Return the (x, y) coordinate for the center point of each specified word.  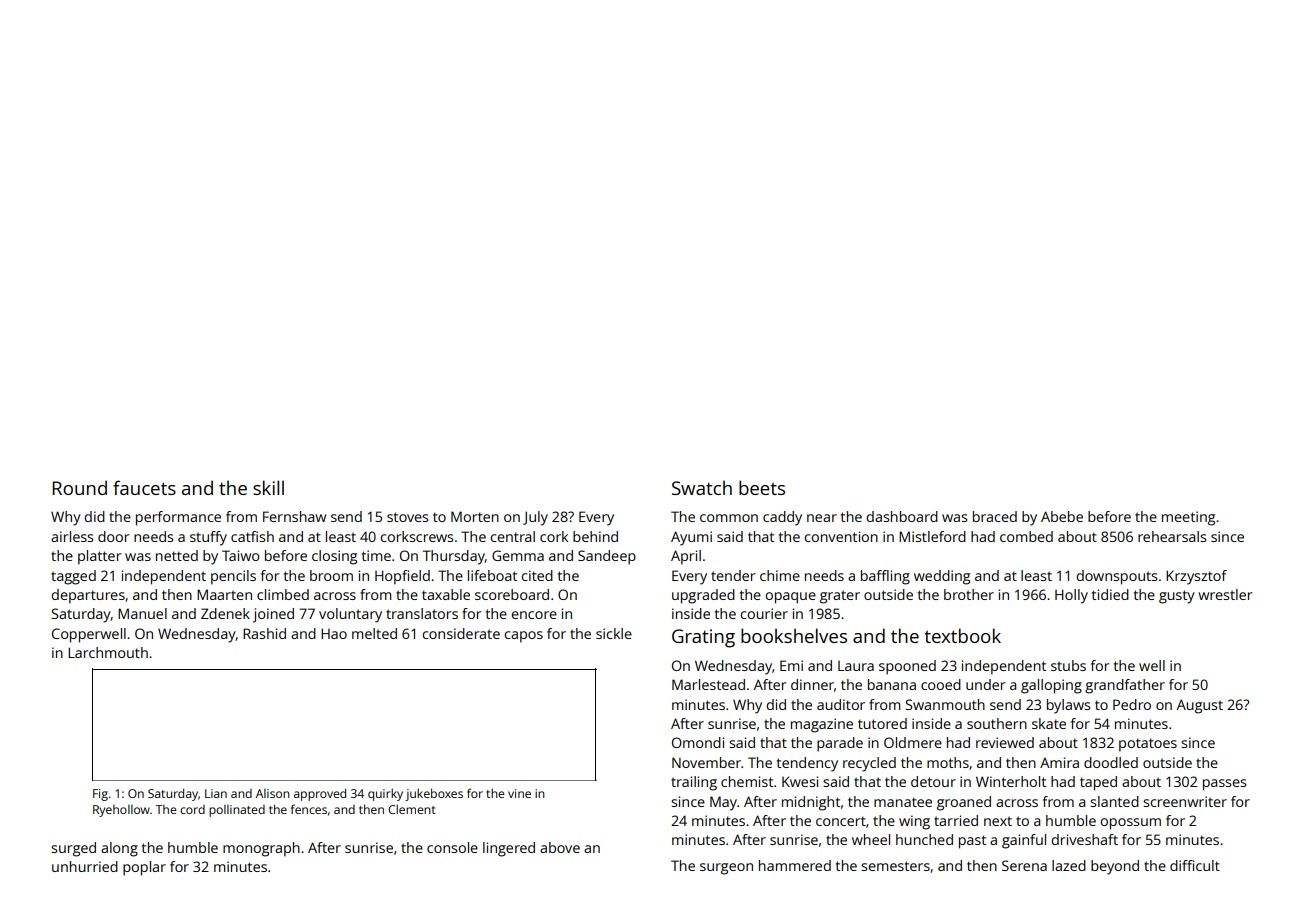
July (535, 518)
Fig (100, 795)
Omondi (698, 742)
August (1200, 706)
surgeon (726, 869)
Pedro (1132, 704)
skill (268, 487)
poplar (144, 868)
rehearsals (1172, 536)
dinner (812, 684)
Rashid (264, 633)
